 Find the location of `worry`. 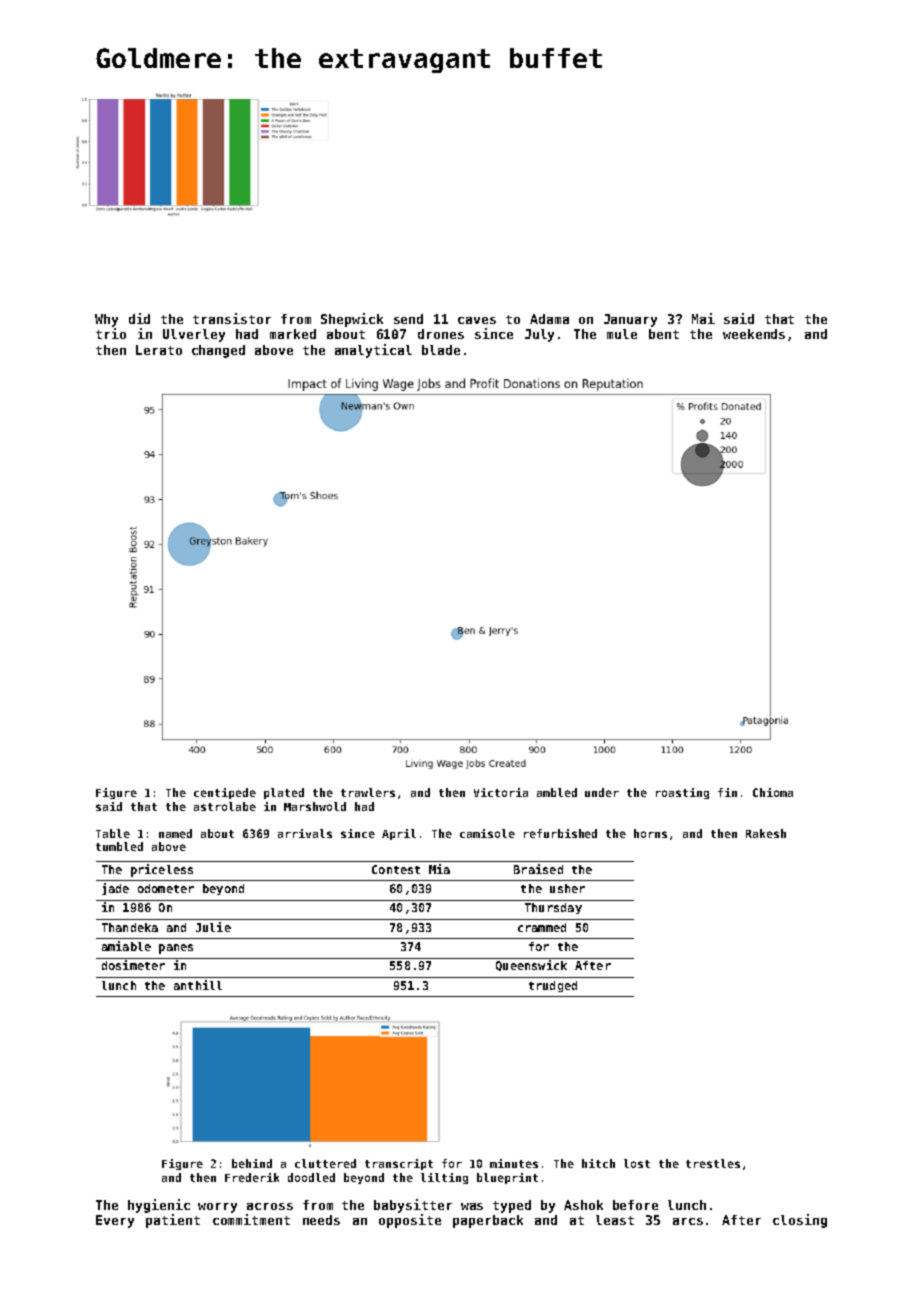

worry is located at coordinates (217, 1208).
